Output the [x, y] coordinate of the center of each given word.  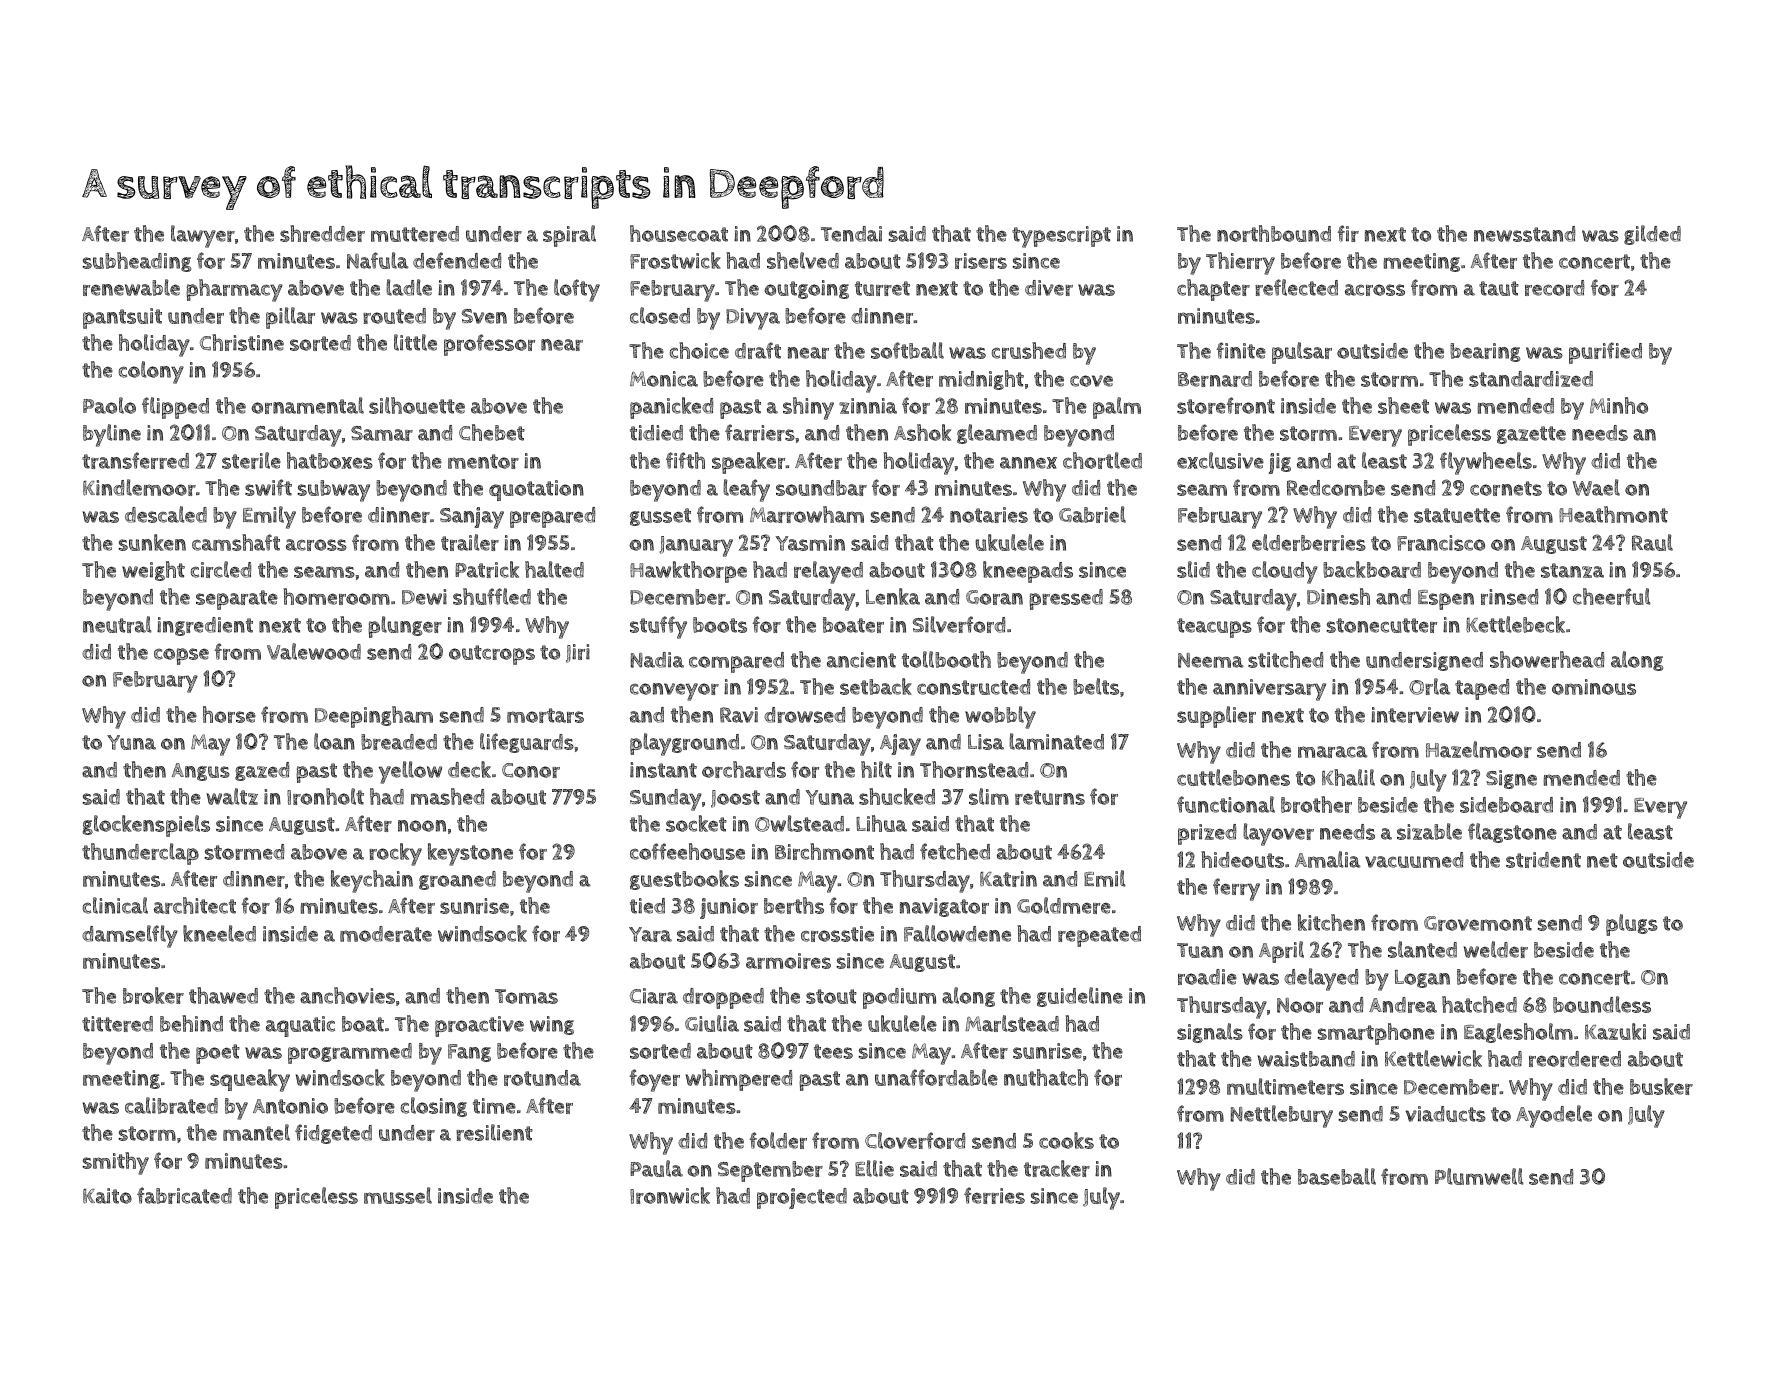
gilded [1652, 235]
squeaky [250, 1080]
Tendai [851, 234]
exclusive [1220, 460]
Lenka [893, 596]
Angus [201, 772]
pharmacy [234, 290]
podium [899, 998]
